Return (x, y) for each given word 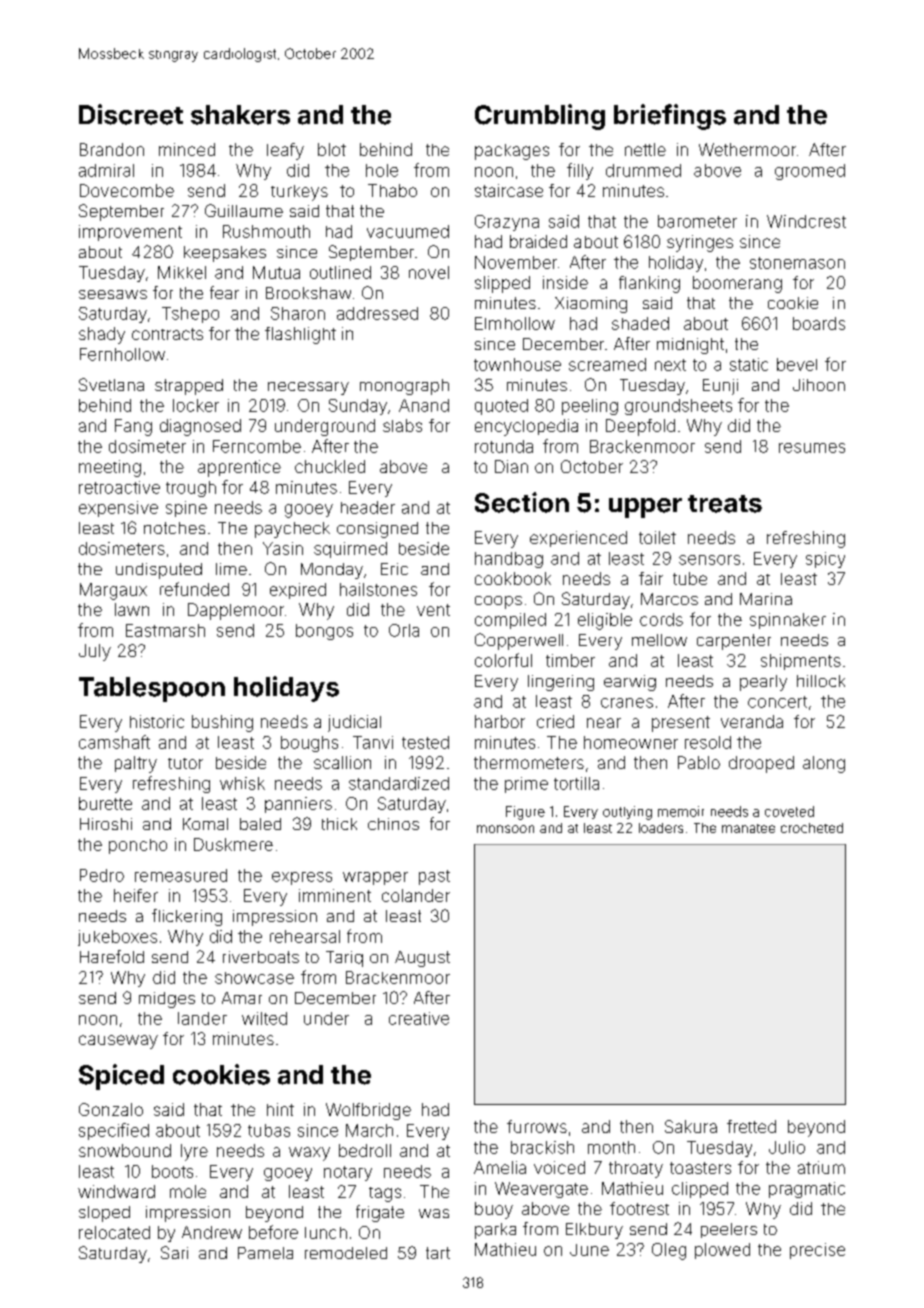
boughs (309, 744)
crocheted (812, 828)
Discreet (131, 114)
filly (580, 171)
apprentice (239, 468)
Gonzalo (111, 1109)
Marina (766, 599)
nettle (645, 149)
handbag (509, 560)
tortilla (576, 783)
